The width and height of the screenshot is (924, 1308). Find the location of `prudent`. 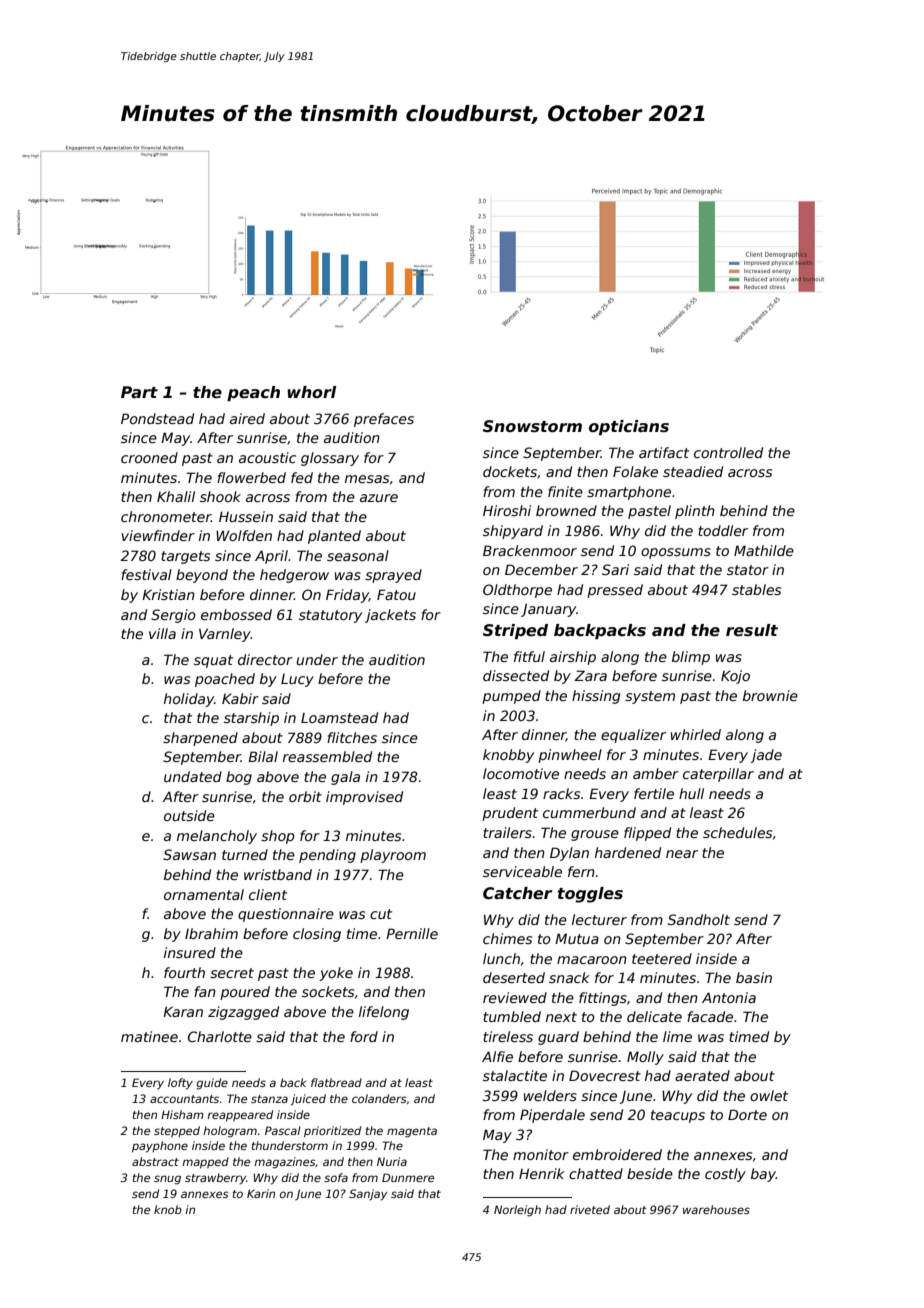

prudent is located at coordinates (510, 814).
